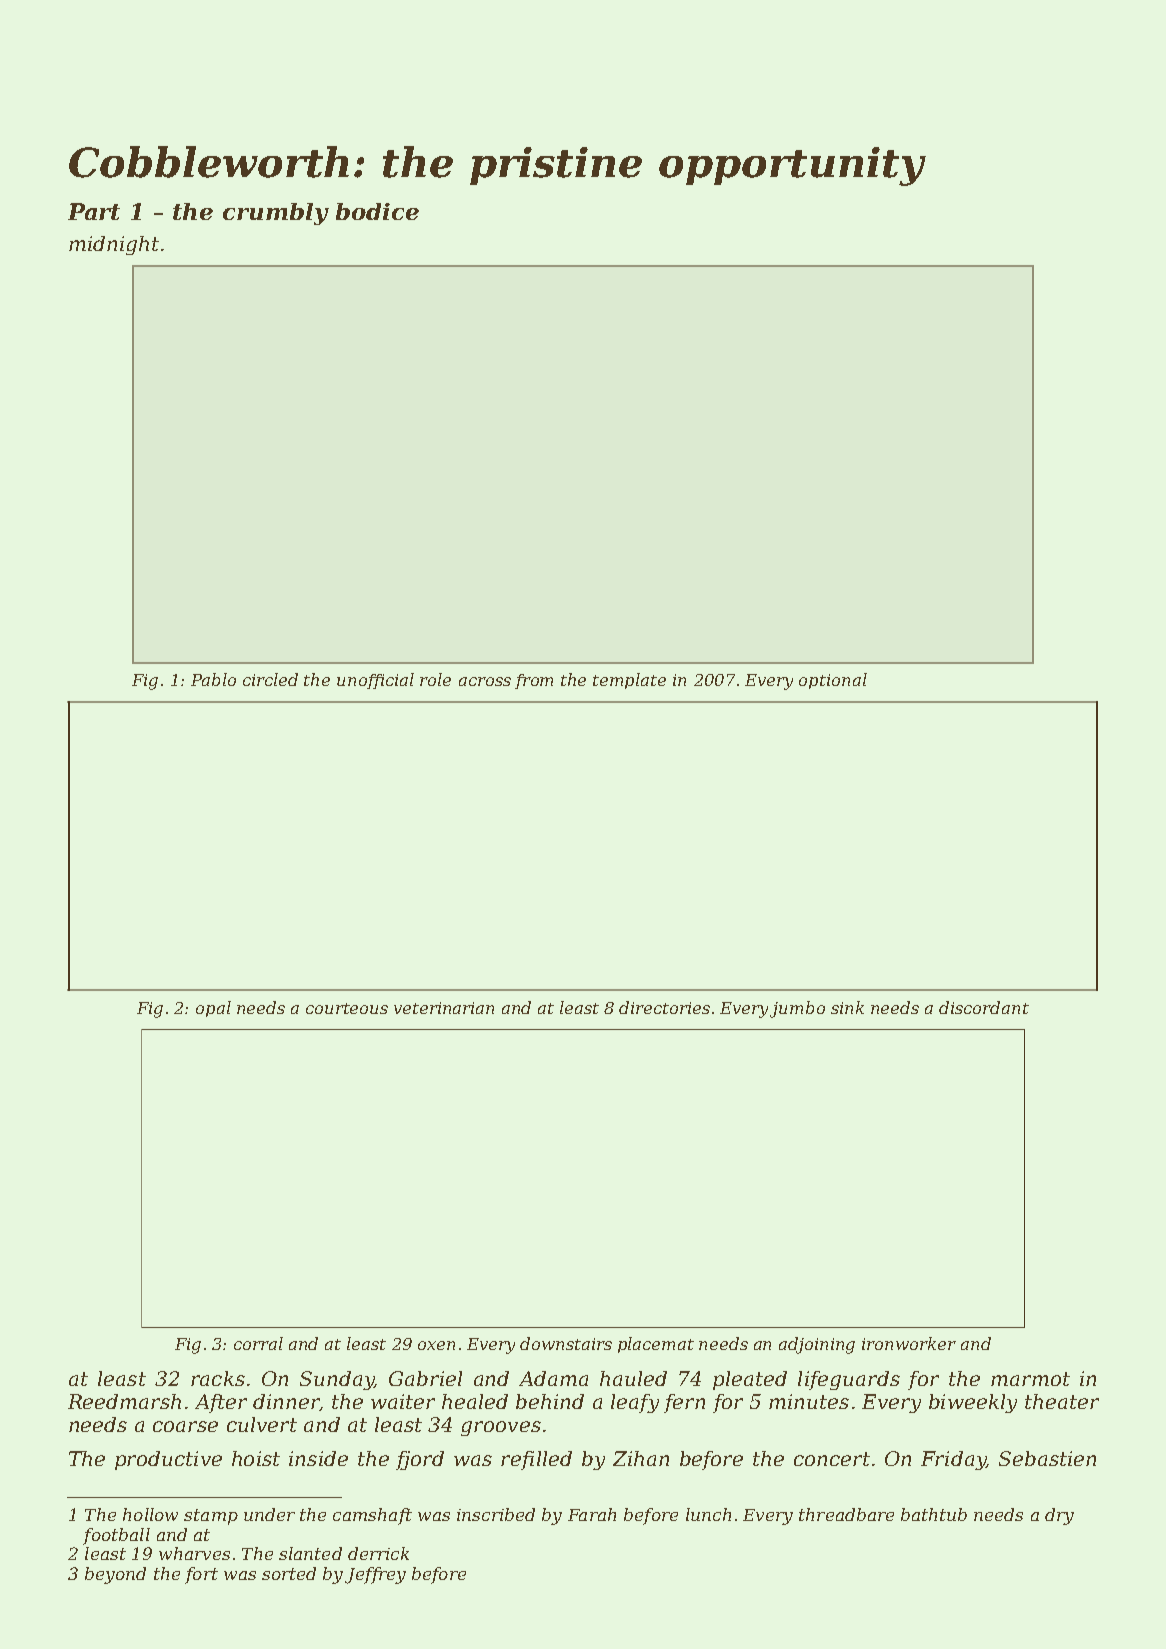 The image size is (1166, 1649). I want to click on Reedmarsh, so click(124, 1401).
